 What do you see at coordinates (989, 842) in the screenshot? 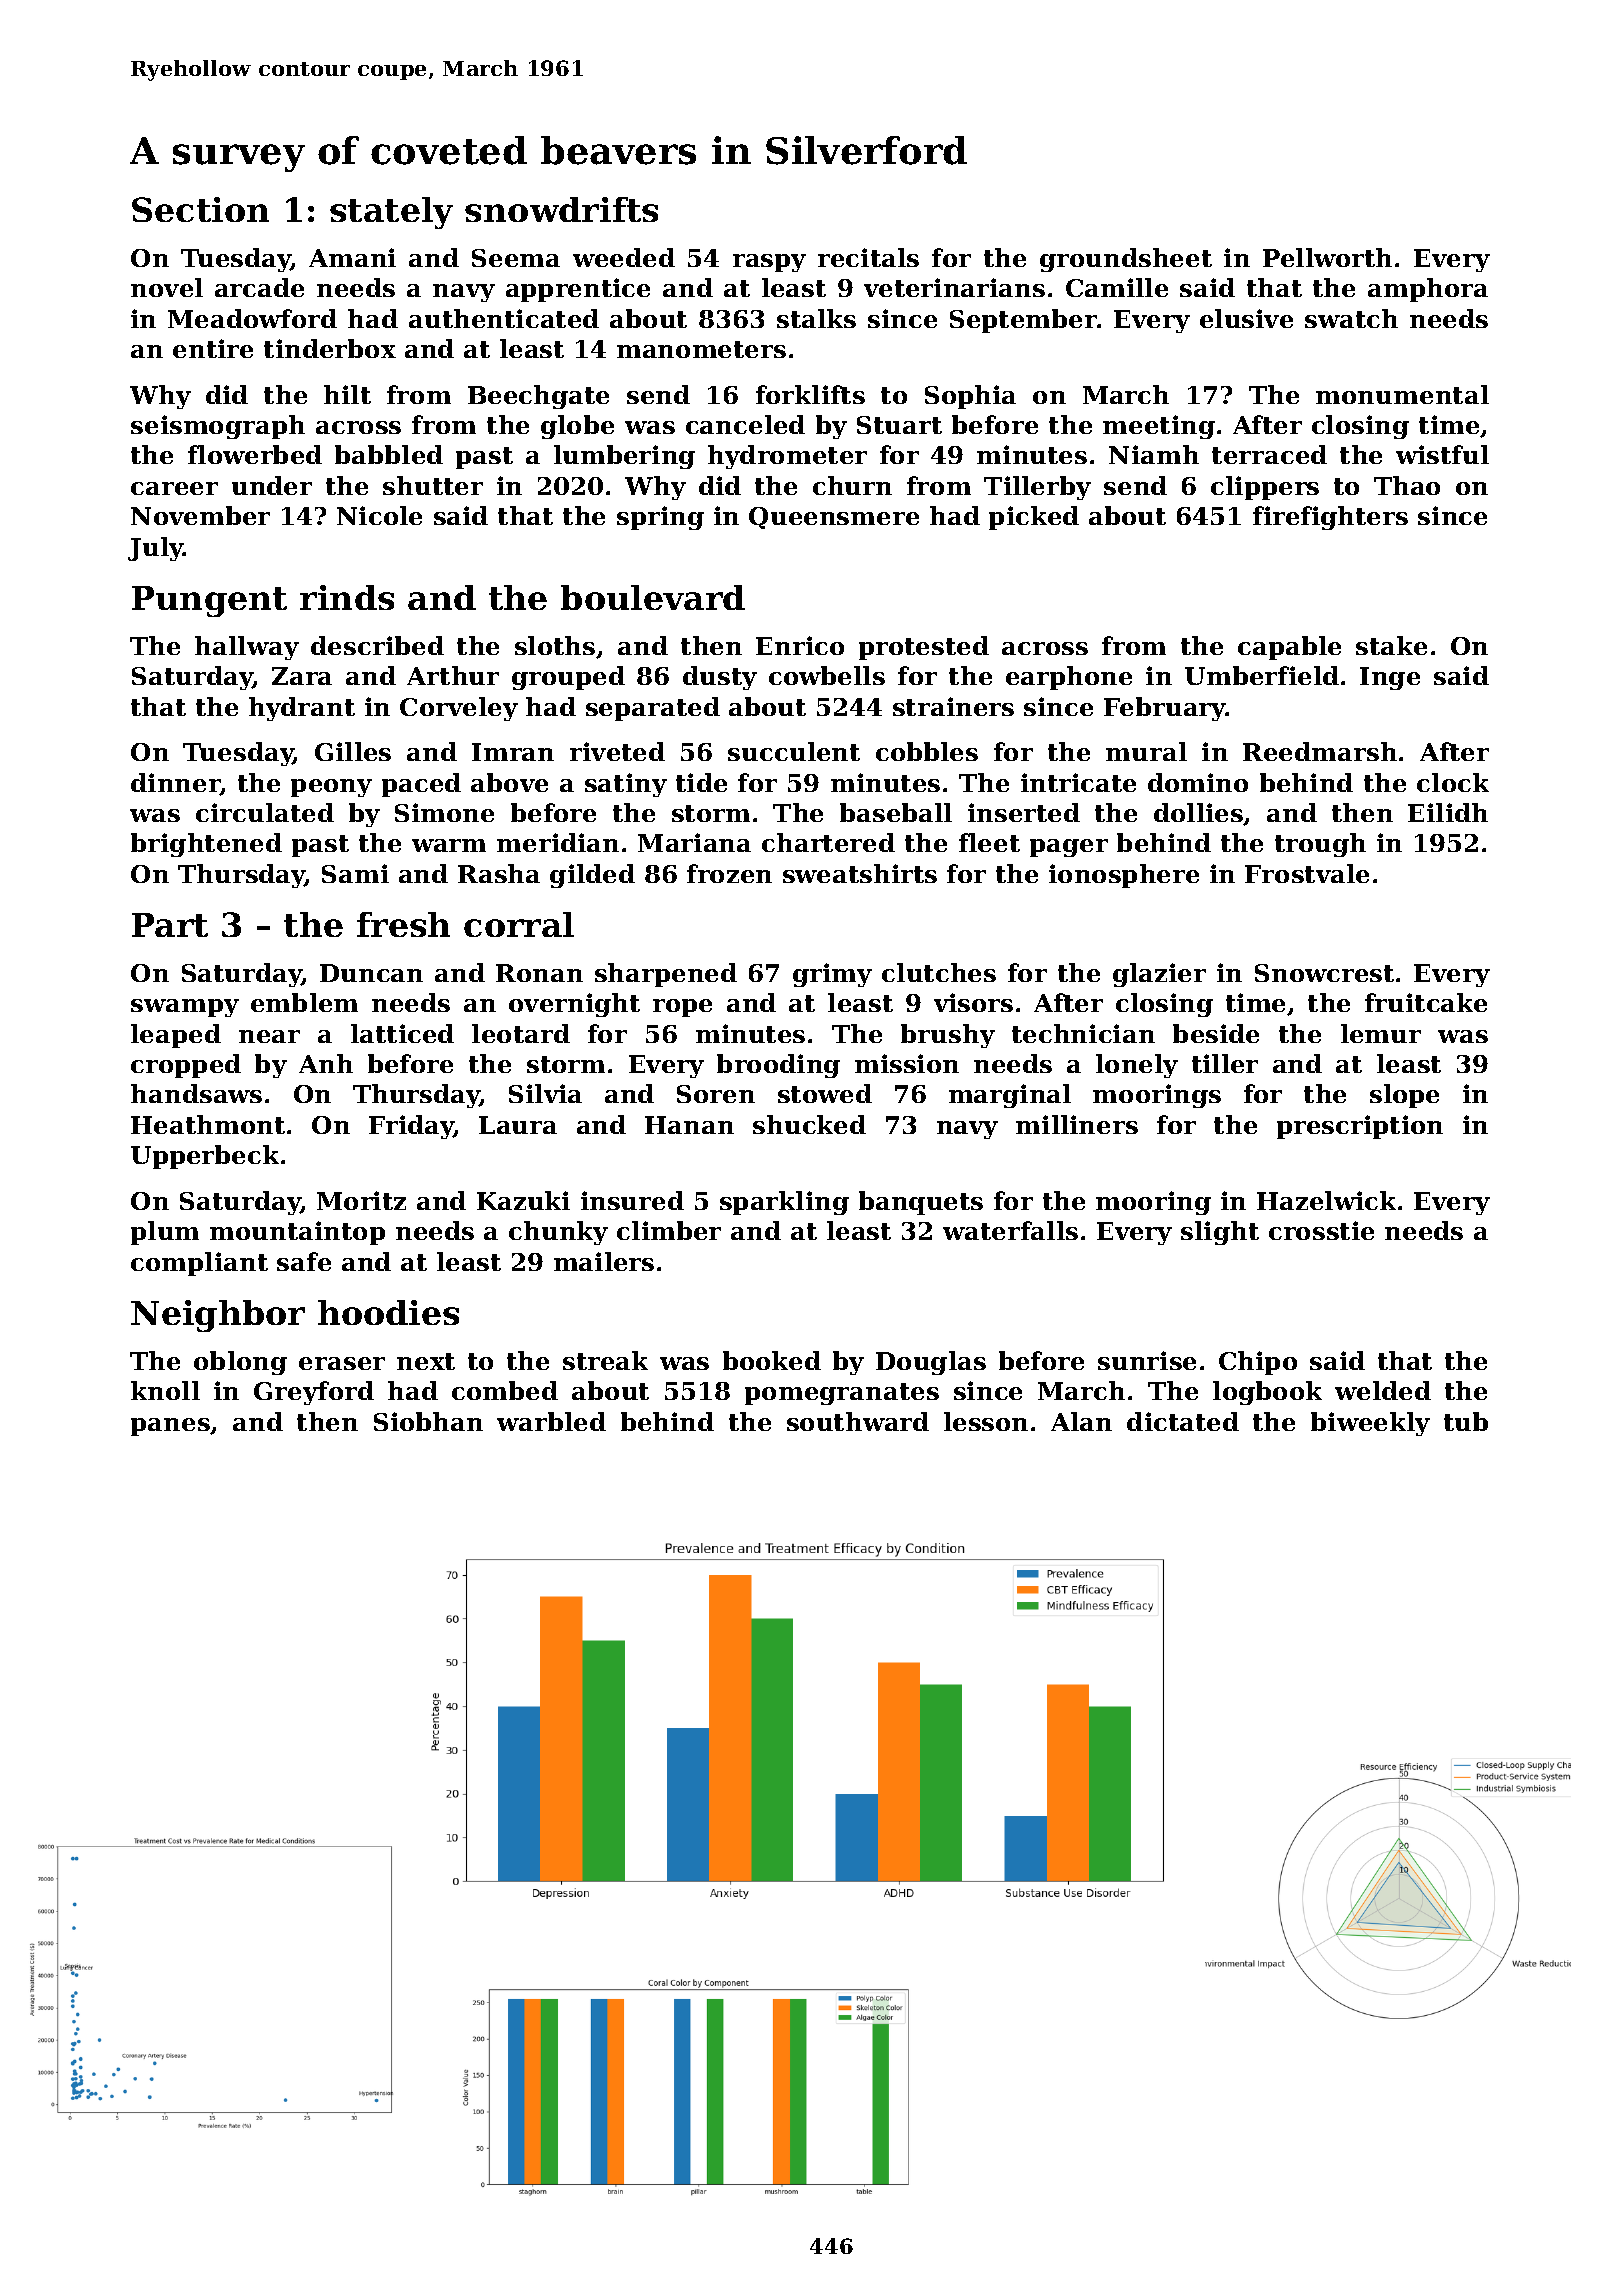
I see `fleet` at bounding box center [989, 842].
